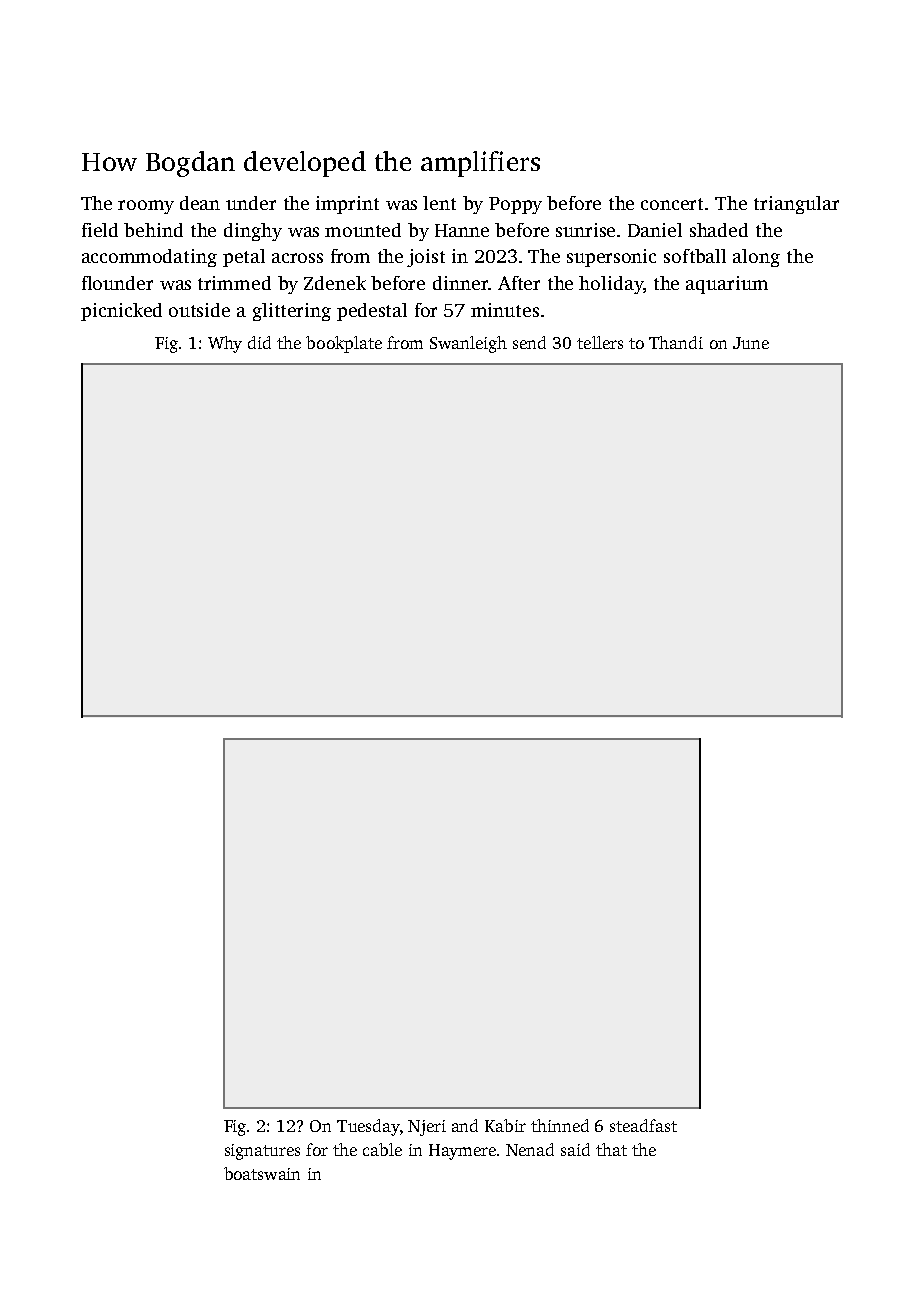 This screenshot has width=924, height=1314. Describe the element at coordinates (200, 203) in the screenshot. I see `dean` at that location.
